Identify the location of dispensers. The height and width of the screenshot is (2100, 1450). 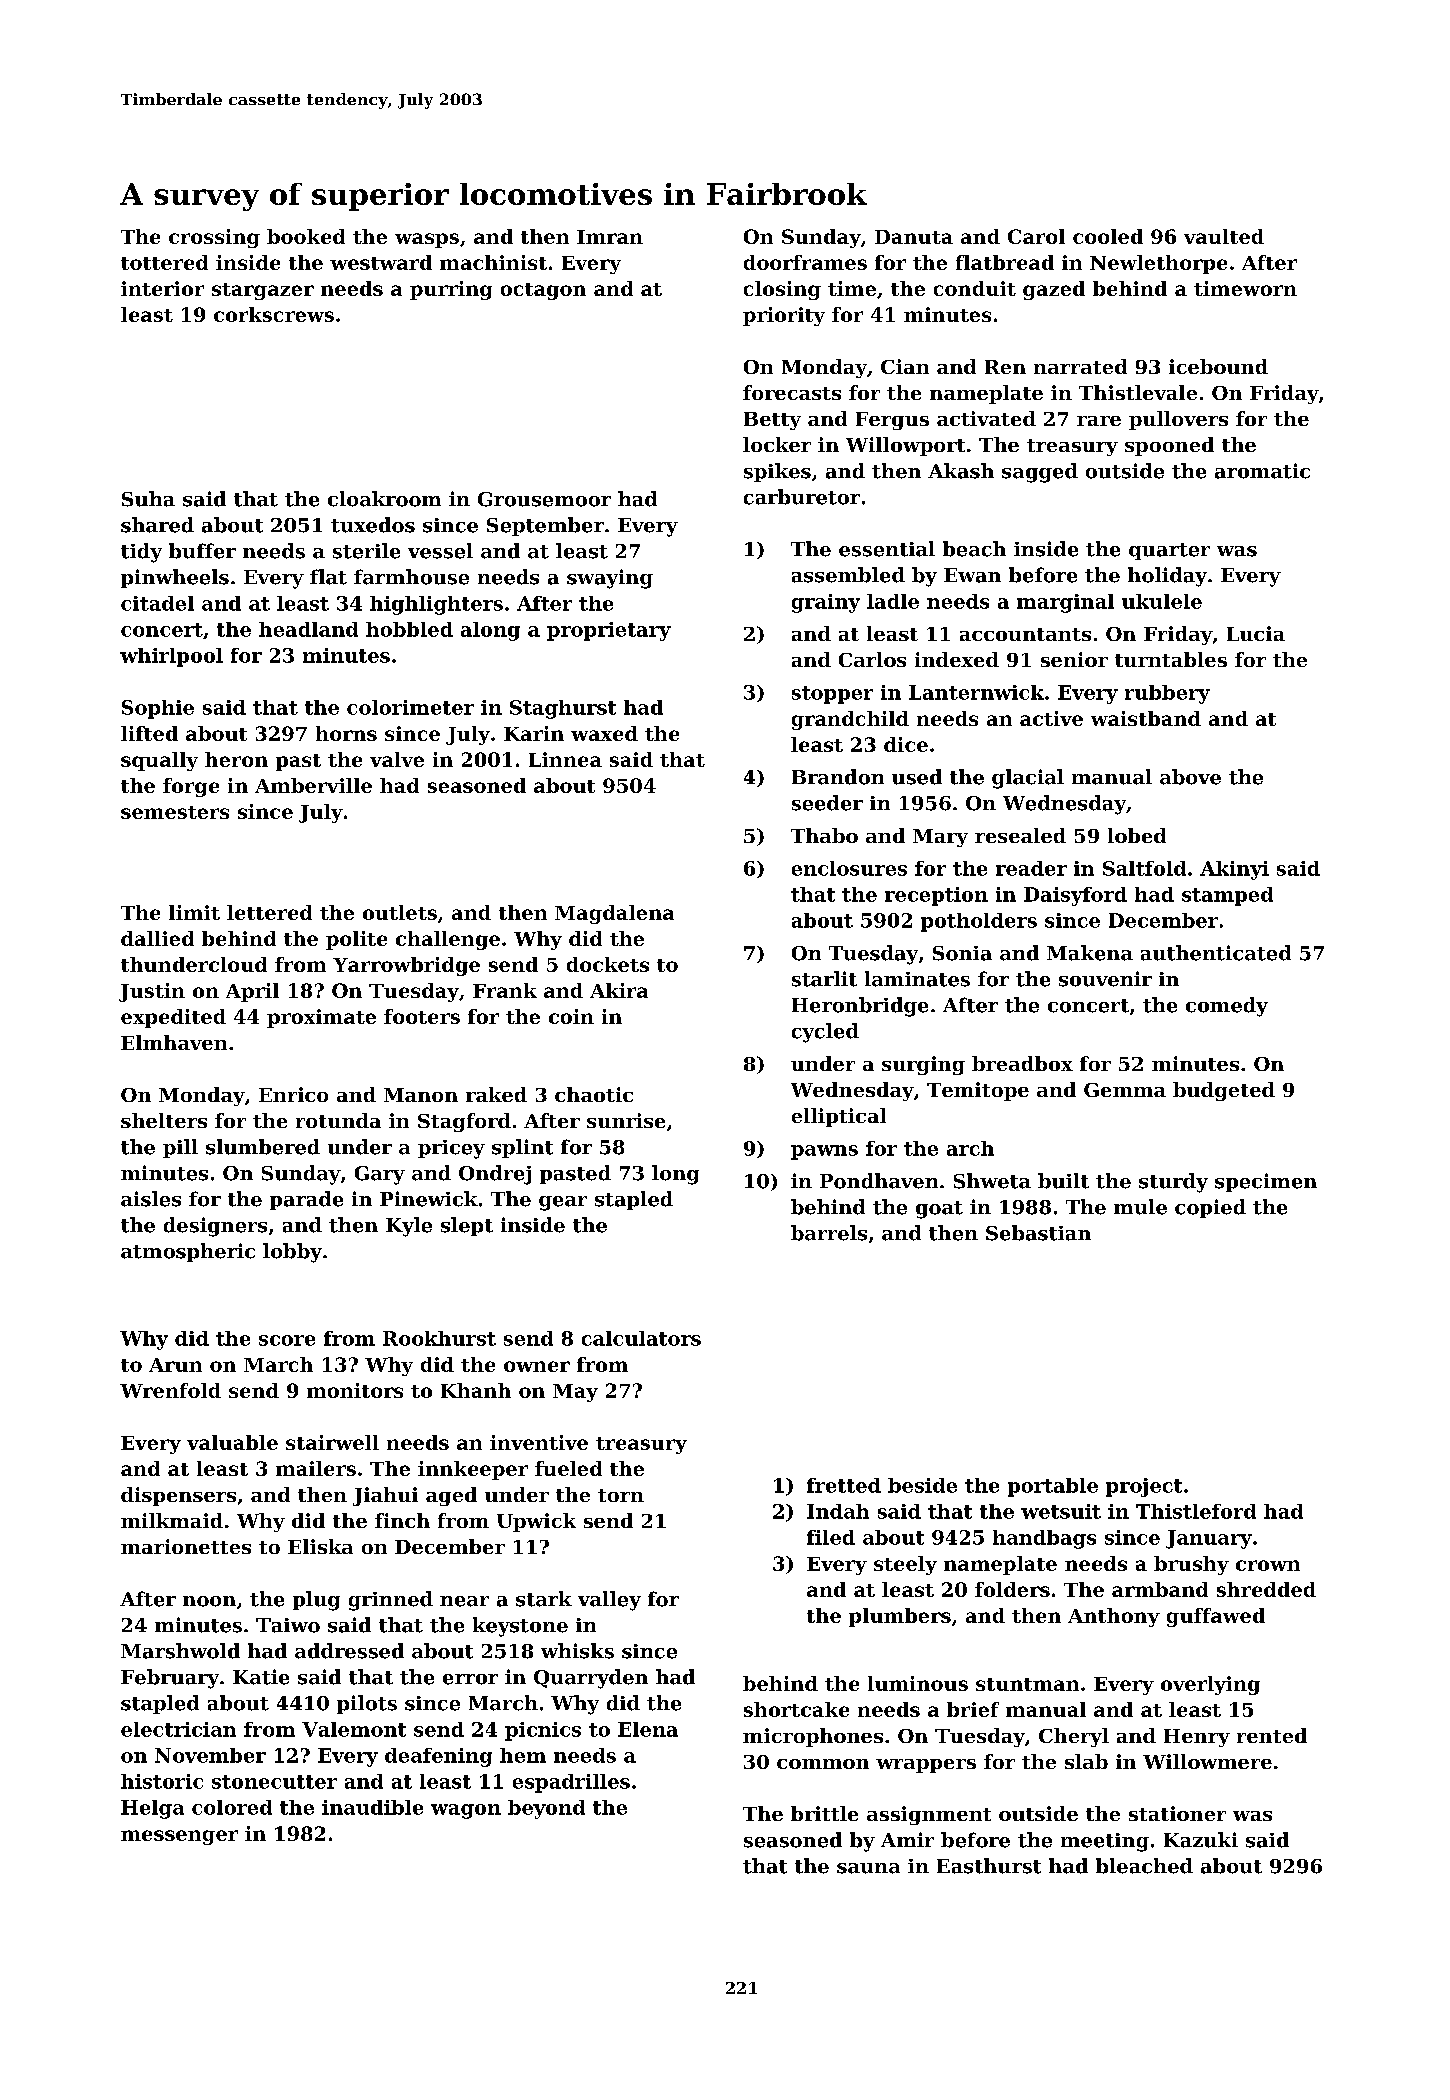
(178, 1496).
